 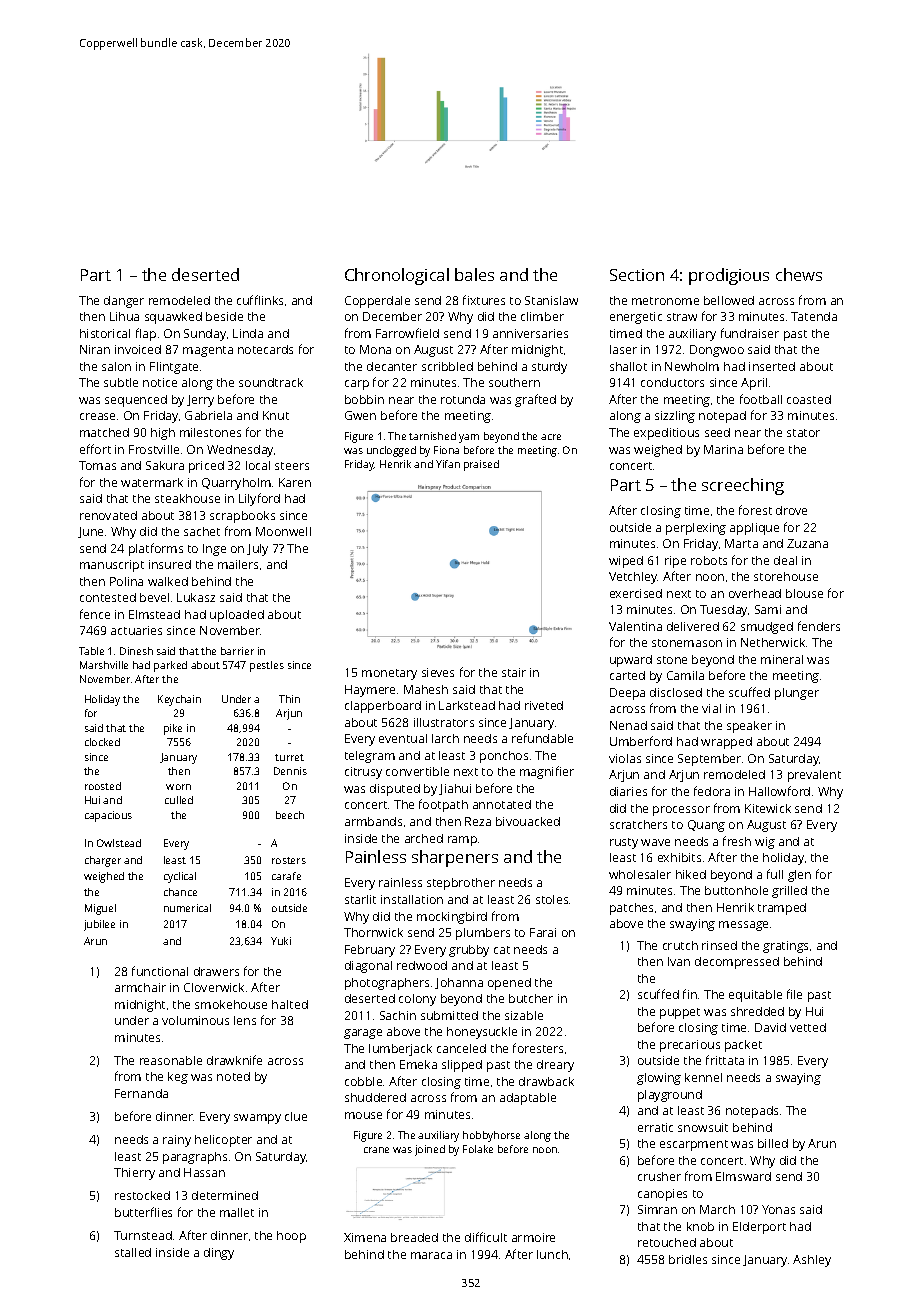 I want to click on clocked, so click(x=102, y=742).
